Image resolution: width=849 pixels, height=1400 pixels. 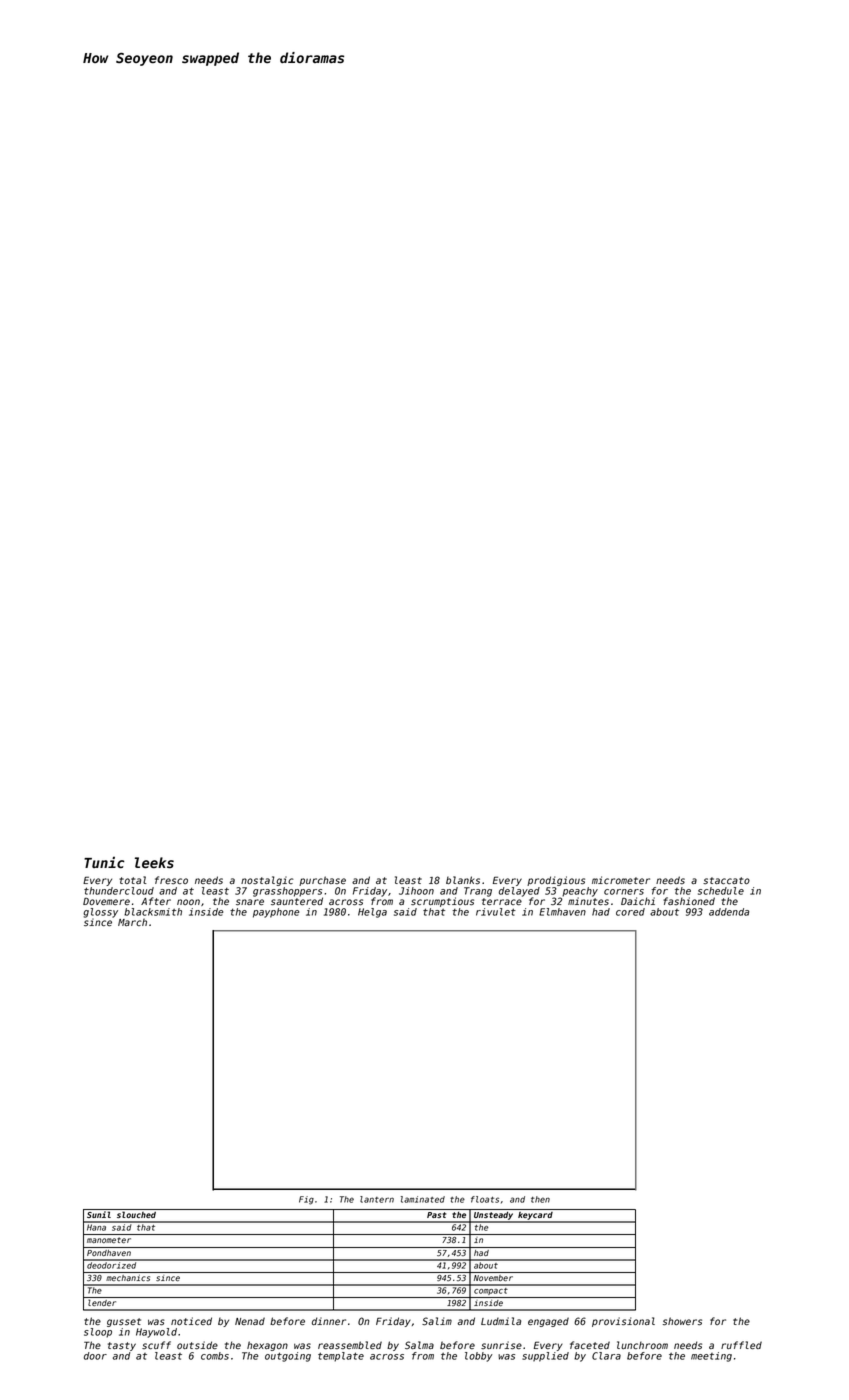 What do you see at coordinates (372, 913) in the screenshot?
I see `Helga` at bounding box center [372, 913].
